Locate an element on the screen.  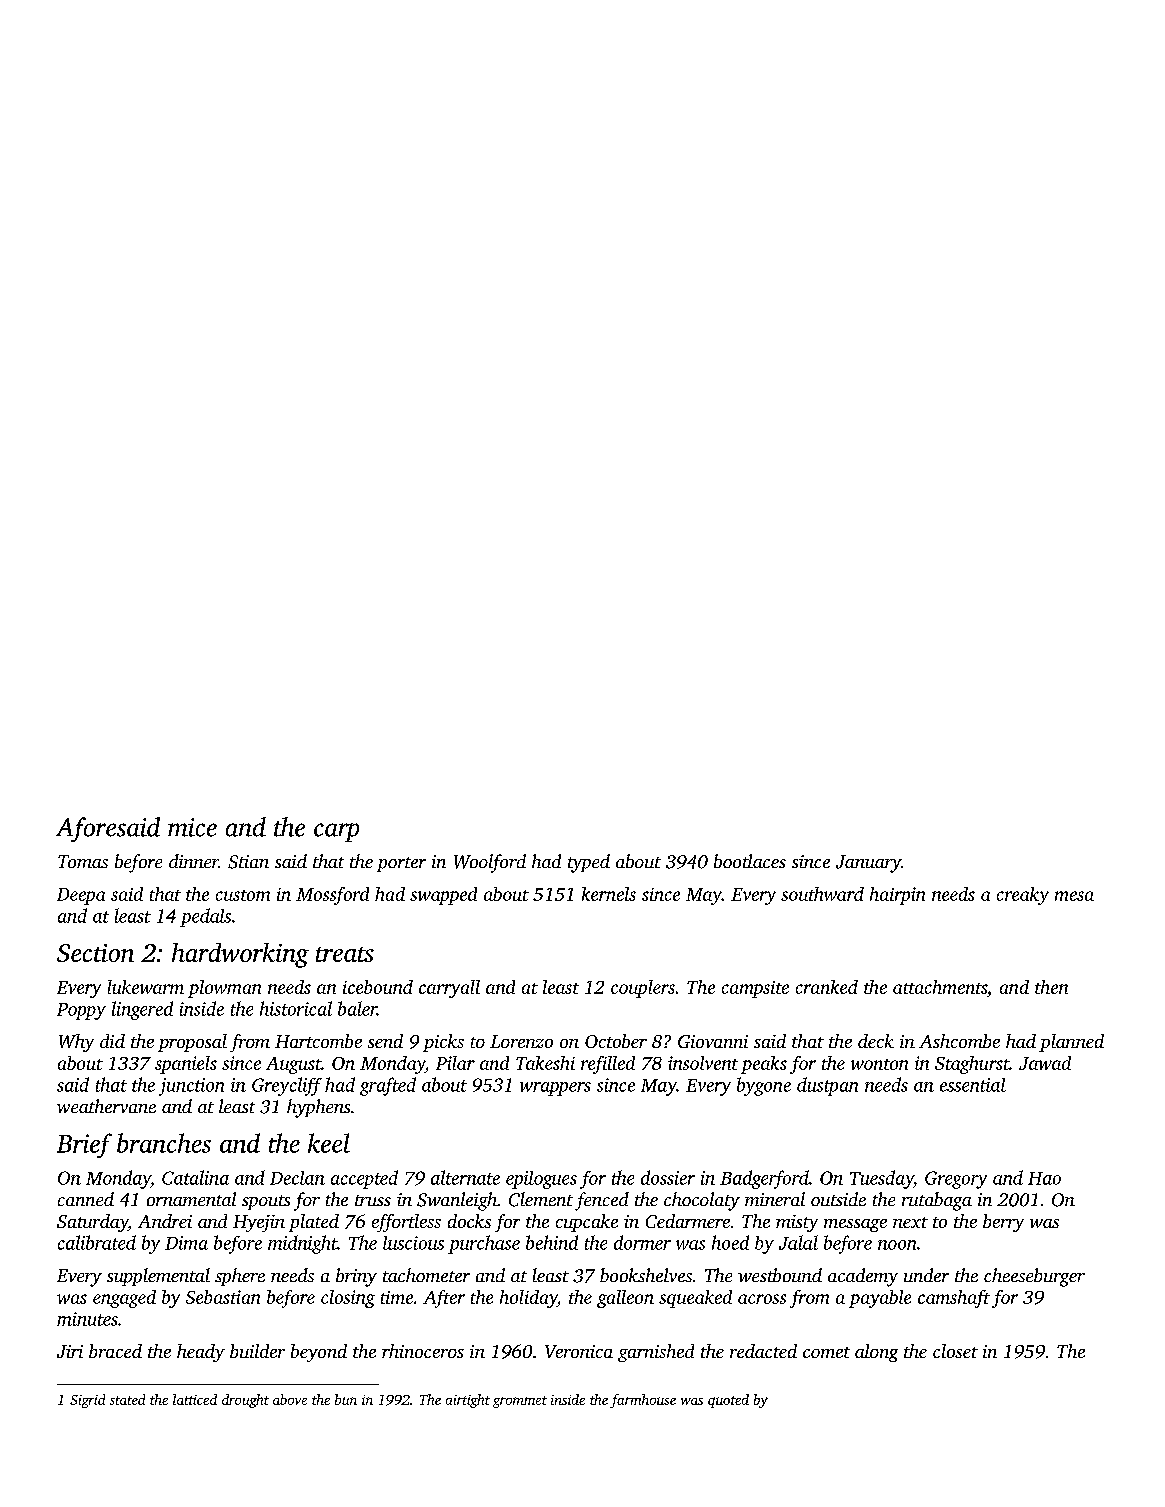
mice is located at coordinates (192, 827).
